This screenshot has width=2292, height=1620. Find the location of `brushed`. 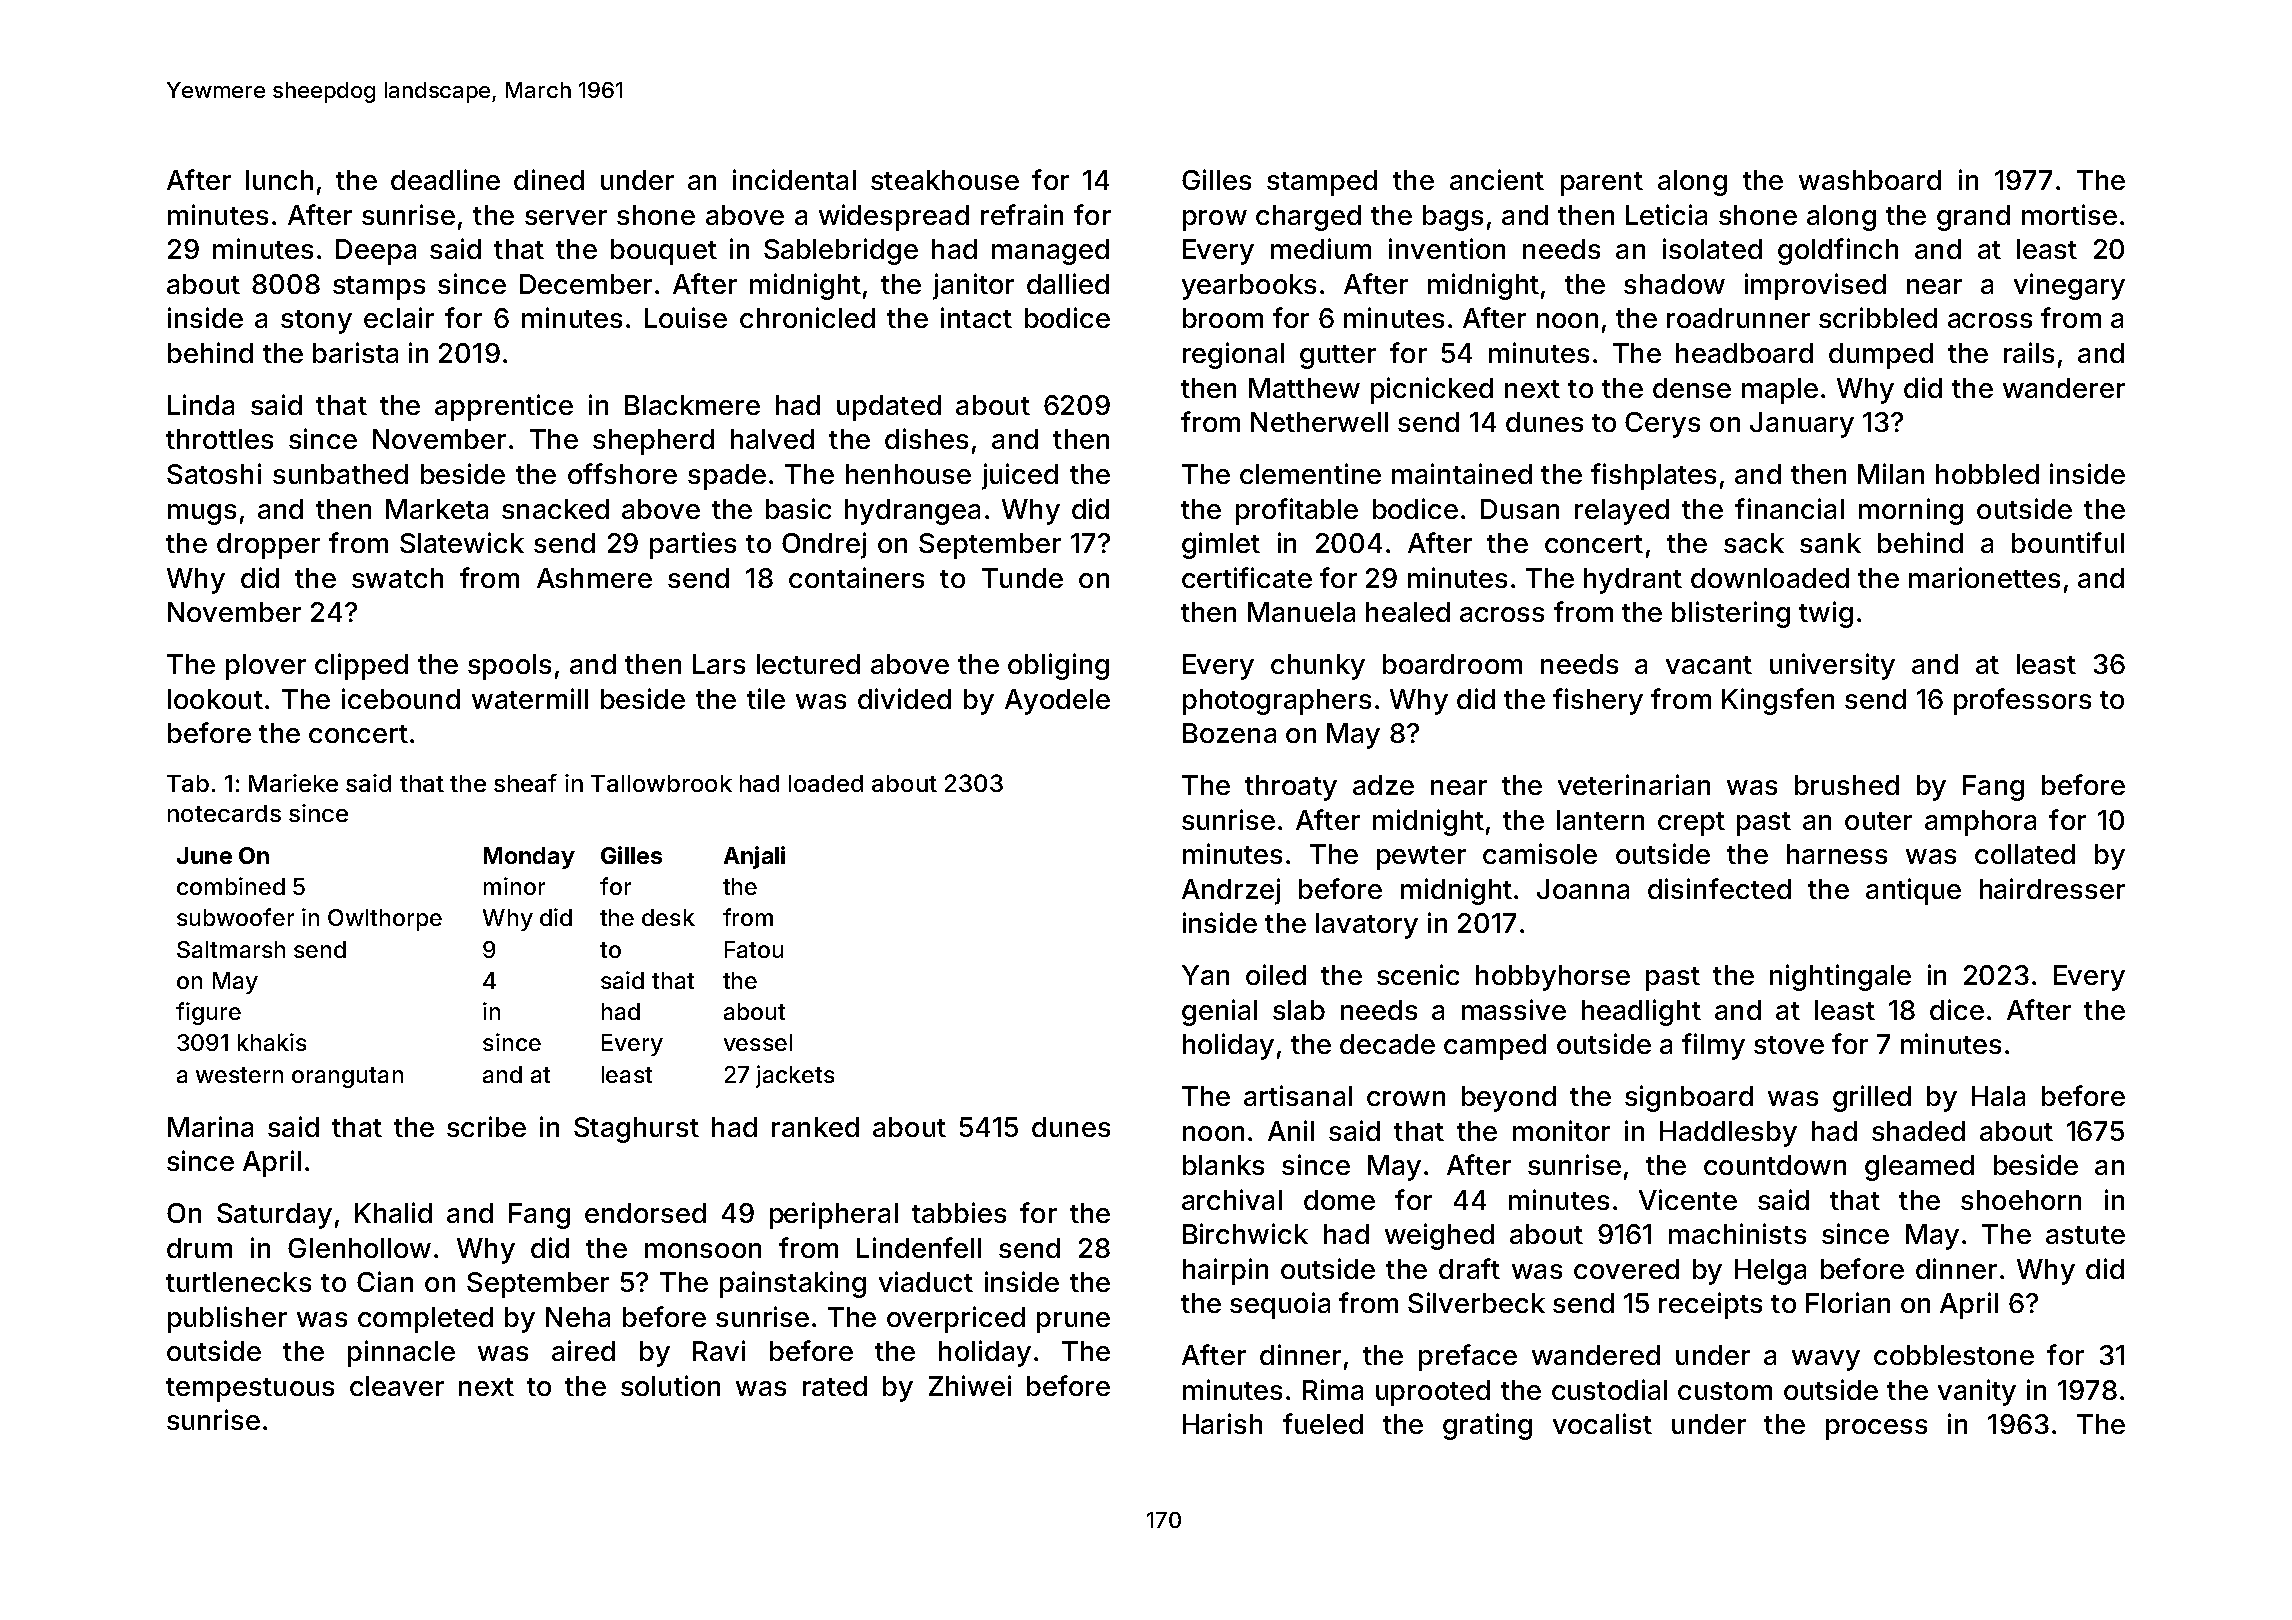

brushed is located at coordinates (1847, 785).
